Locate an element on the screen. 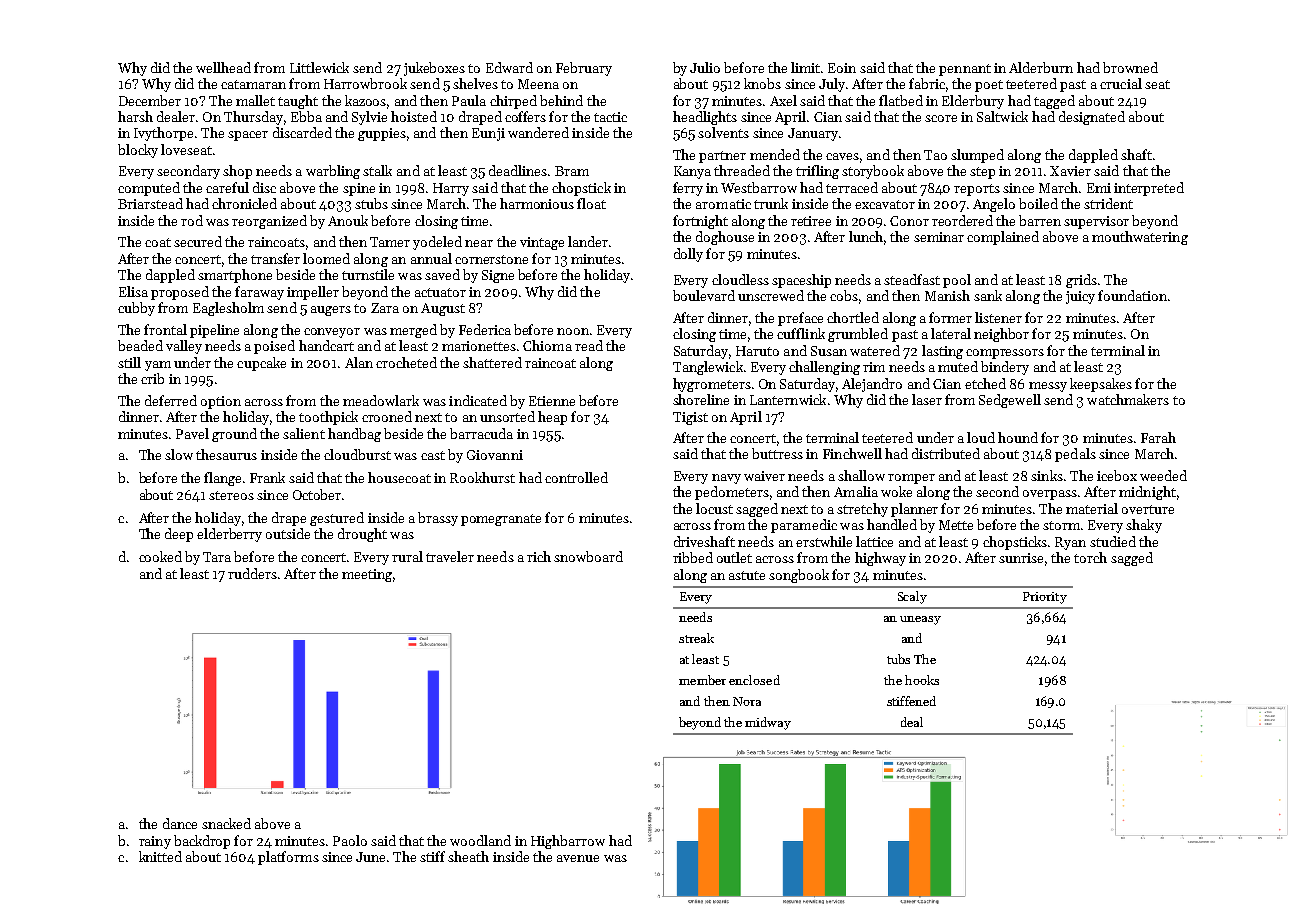  avenue is located at coordinates (578, 858).
